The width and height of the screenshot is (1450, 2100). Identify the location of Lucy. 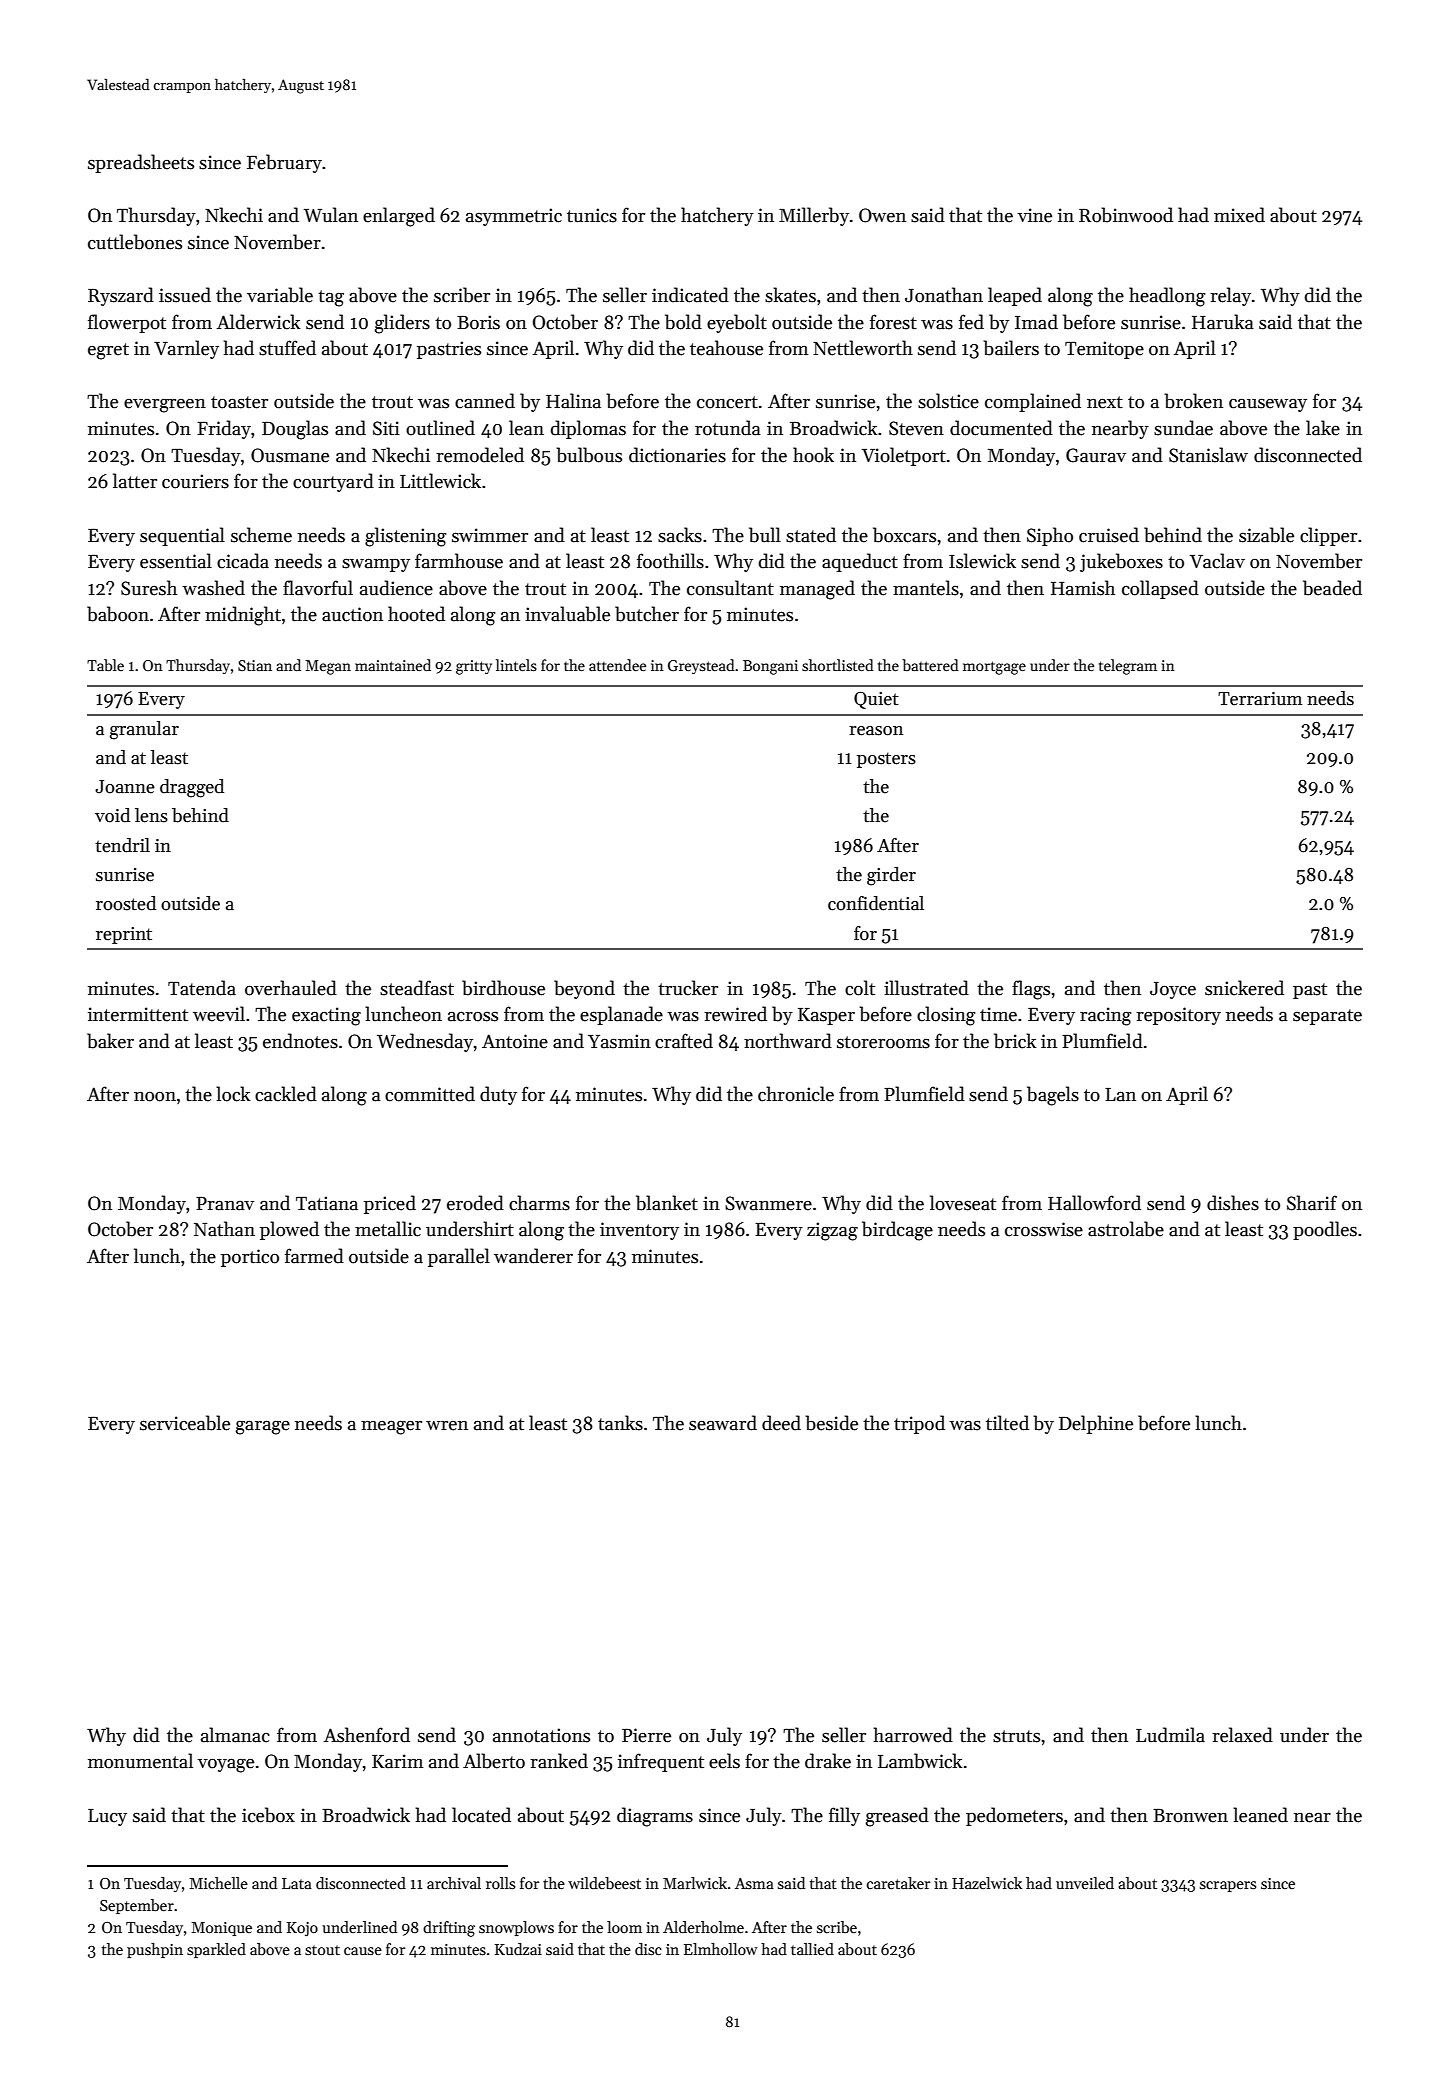
(107, 1817).
